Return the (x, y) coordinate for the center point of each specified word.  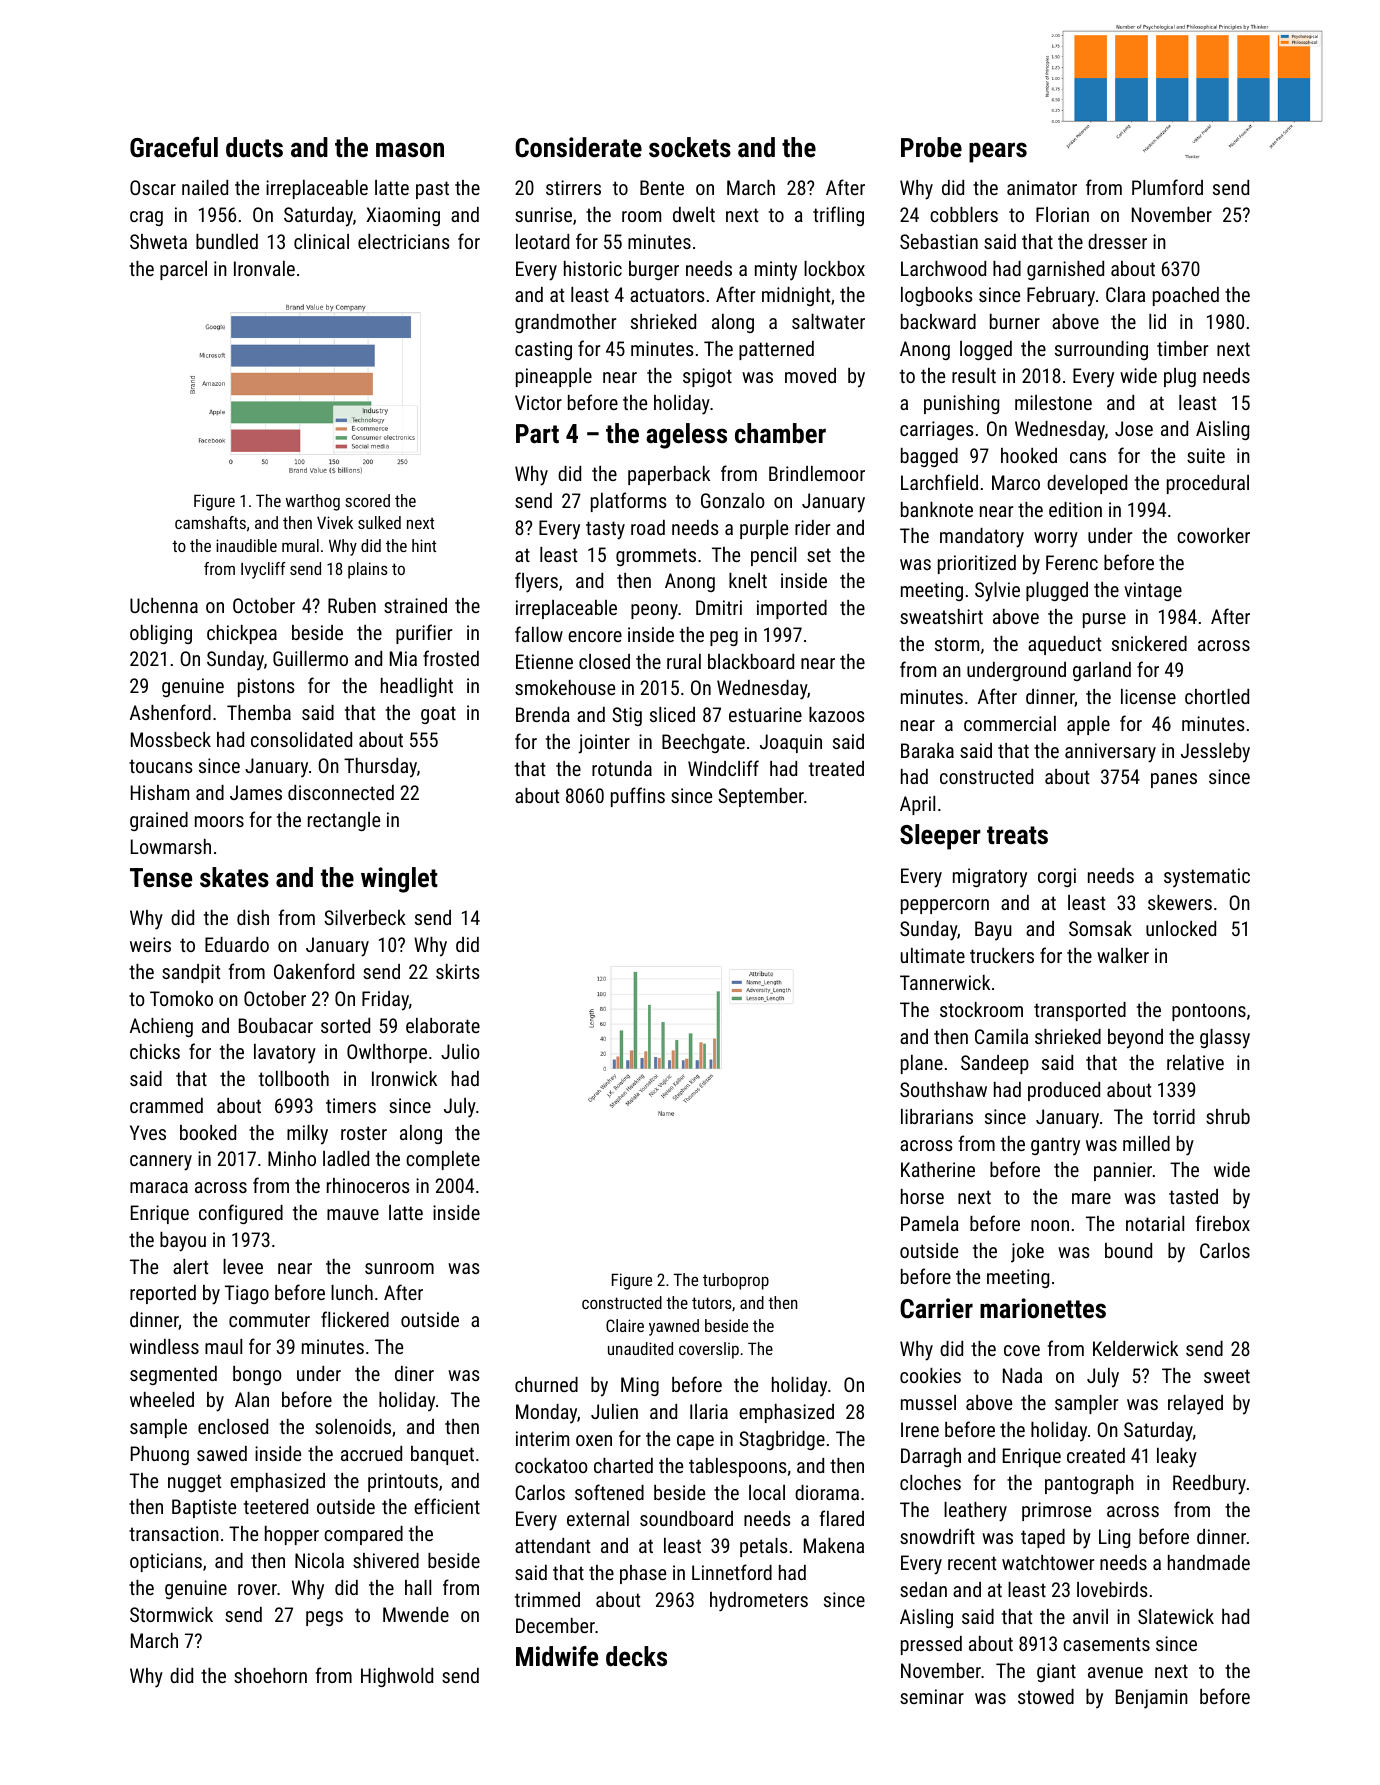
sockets (690, 147)
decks (636, 1656)
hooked (1029, 455)
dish (253, 917)
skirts (457, 971)
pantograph (1089, 1484)
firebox (1223, 1223)
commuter (269, 1320)
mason (410, 150)
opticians (166, 1562)
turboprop (736, 1281)
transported (1080, 1011)
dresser (1117, 241)
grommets (656, 557)
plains (368, 570)
